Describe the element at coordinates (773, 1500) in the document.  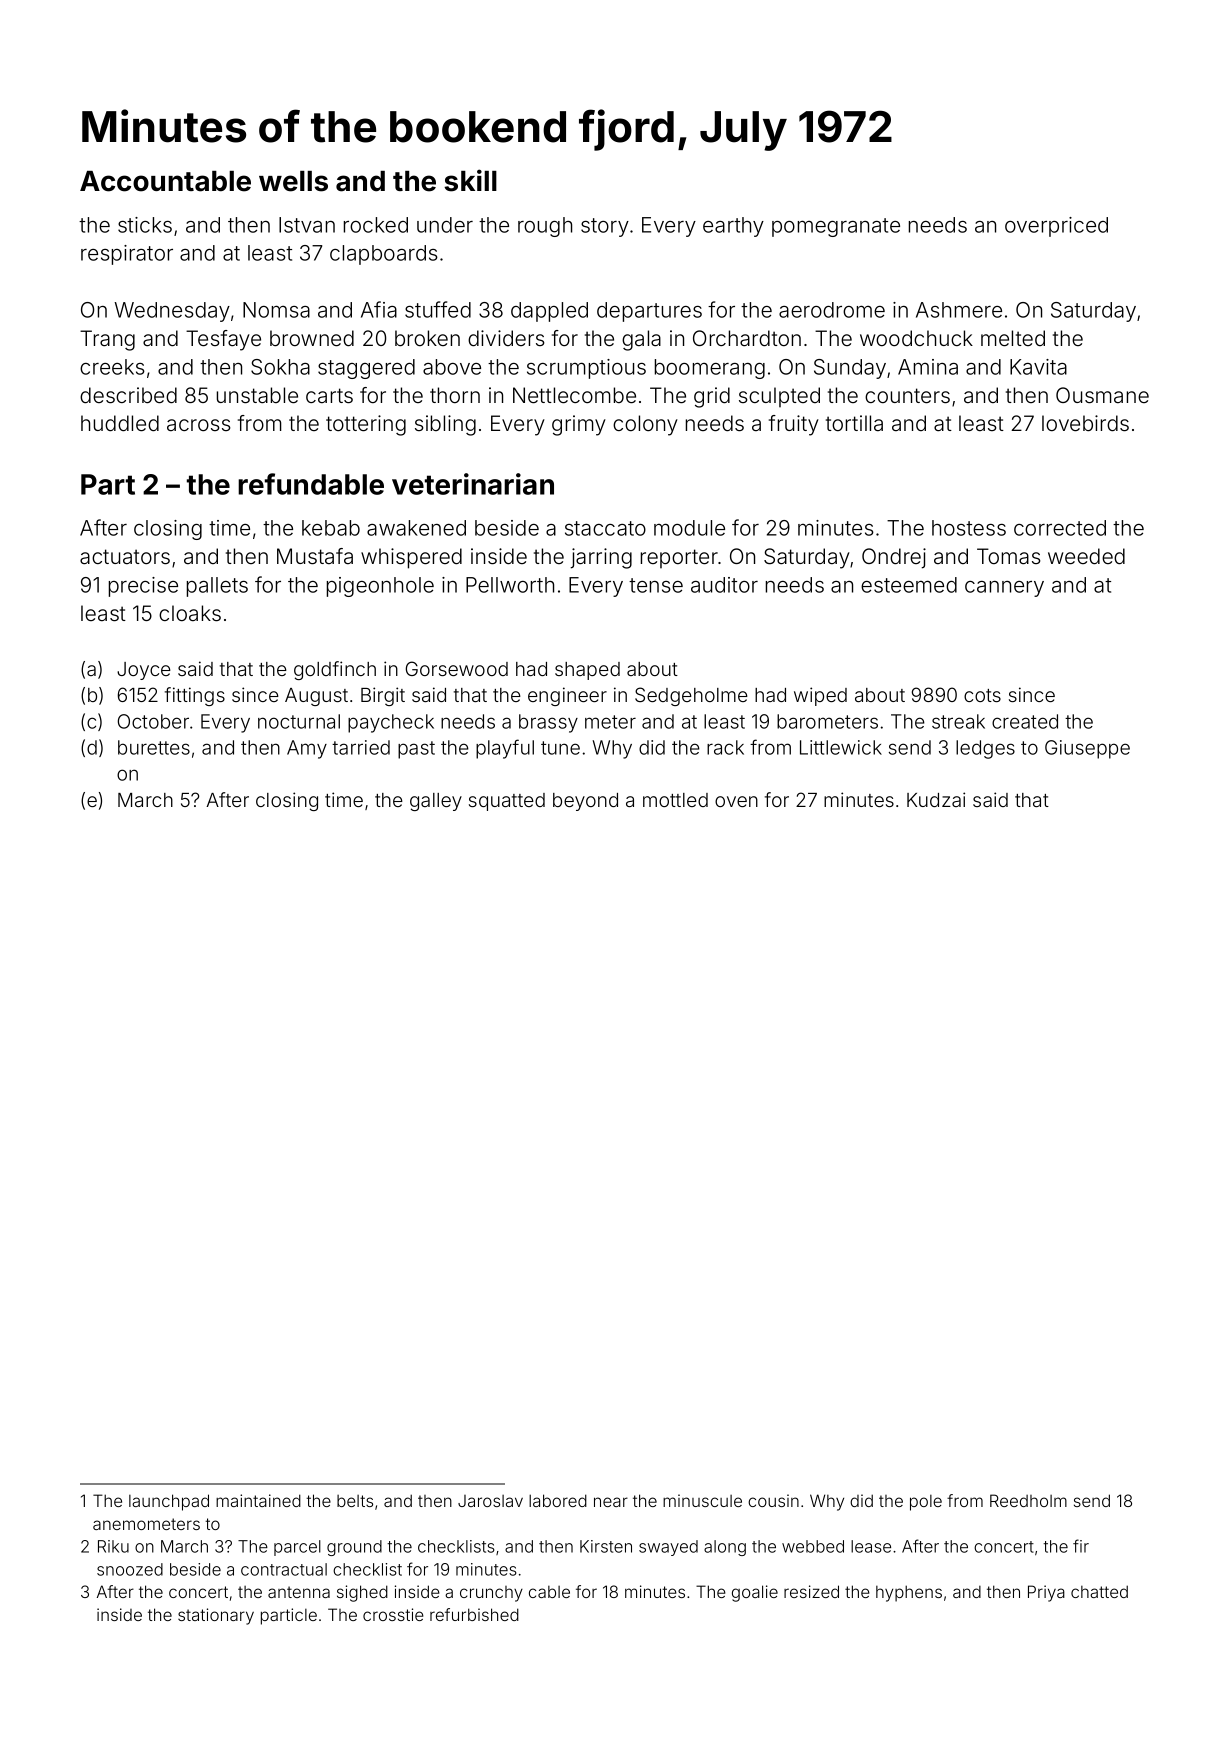
I see `cousin` at that location.
